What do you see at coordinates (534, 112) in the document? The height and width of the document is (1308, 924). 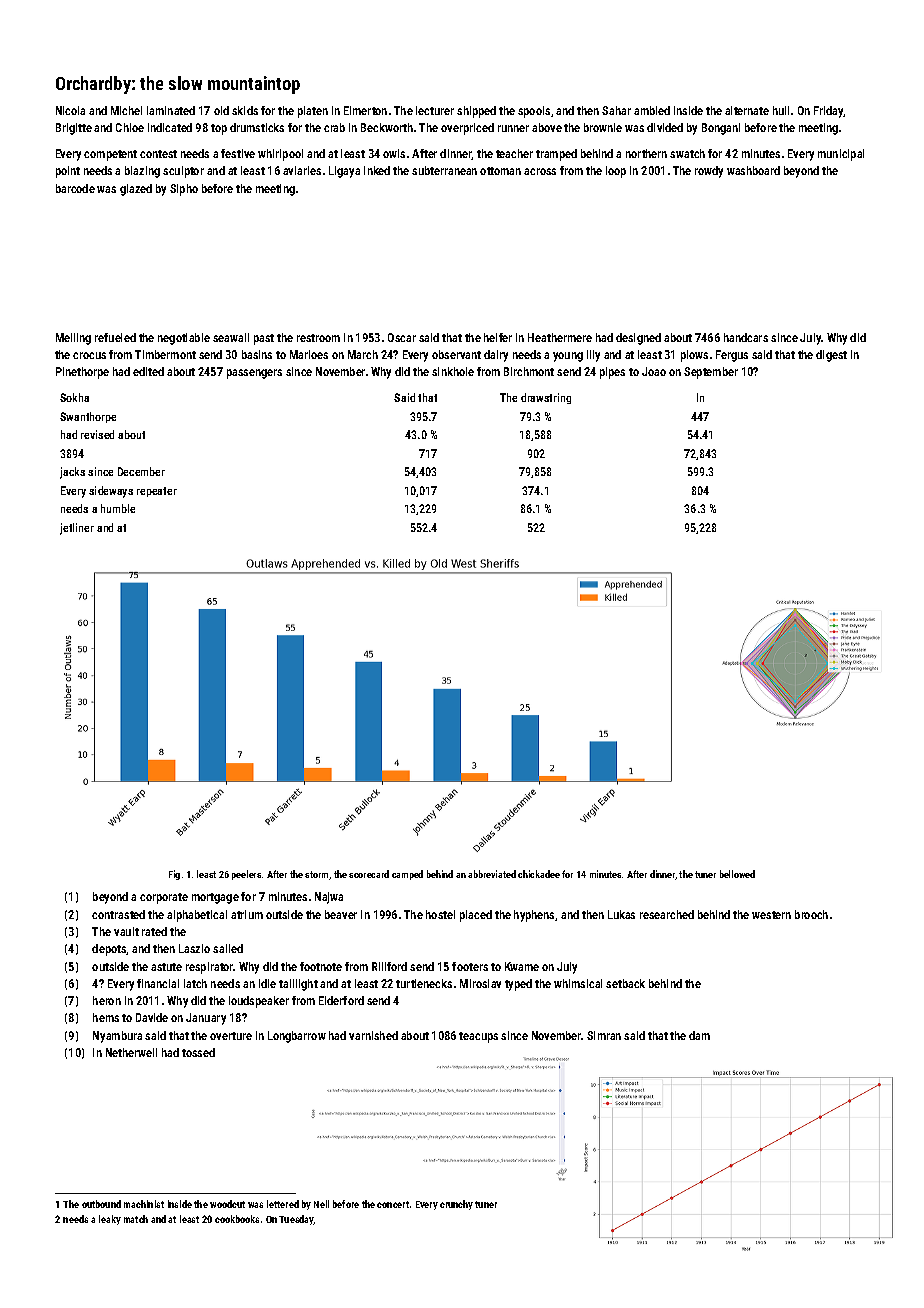 I see `spools` at bounding box center [534, 112].
